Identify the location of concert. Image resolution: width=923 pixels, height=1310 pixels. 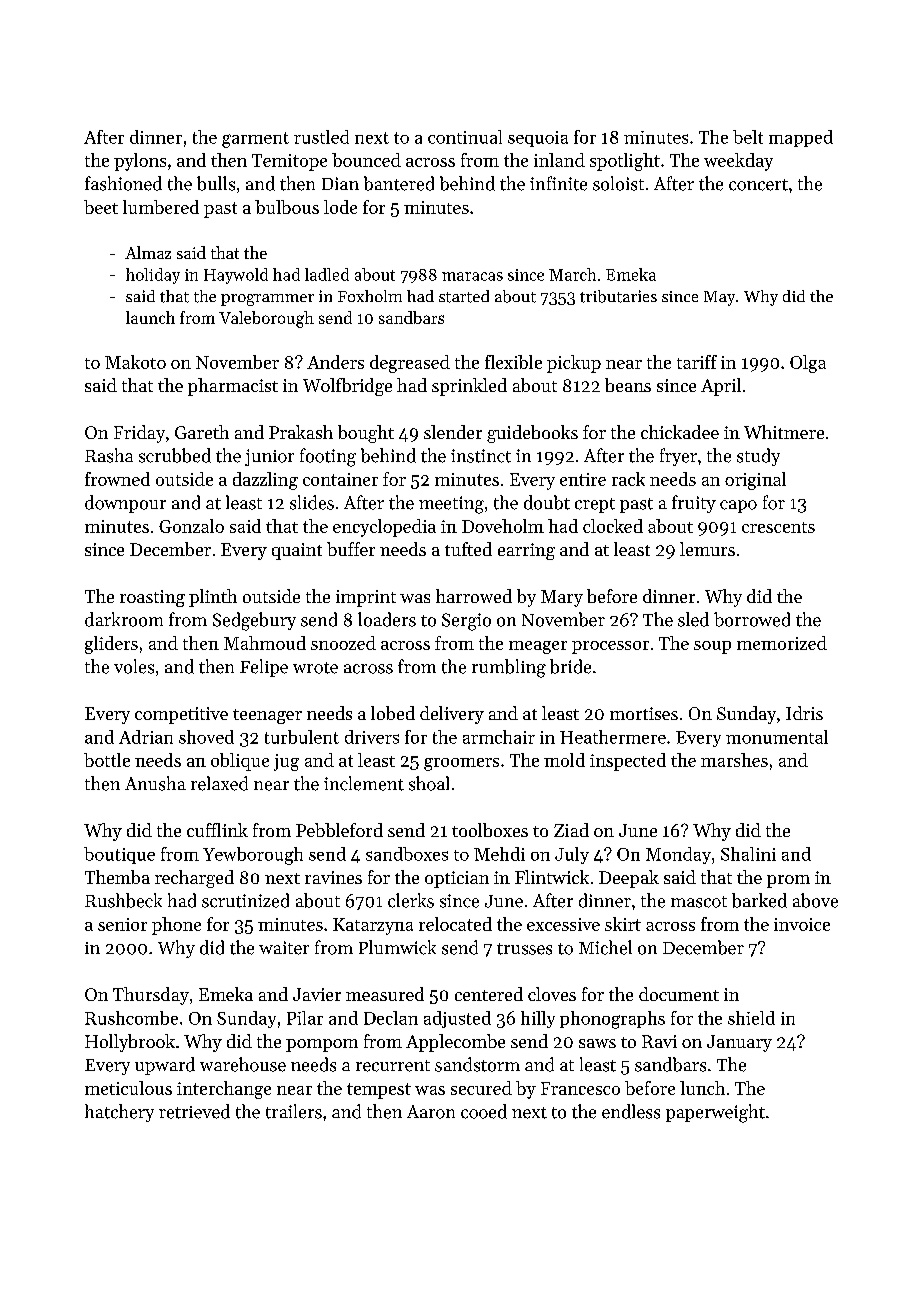
(758, 185).
